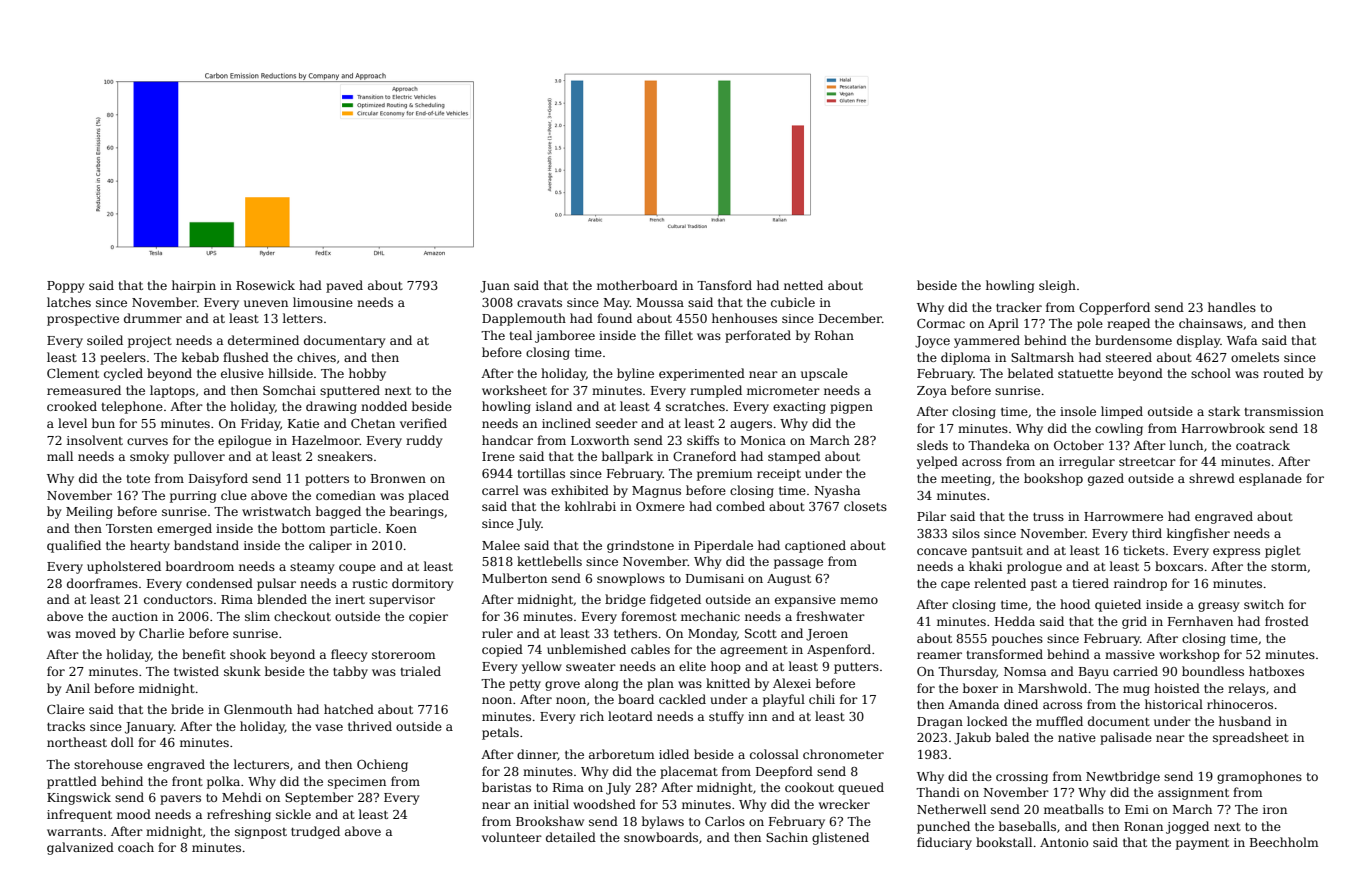 The image size is (1372, 887). I want to click on trudged, so click(315, 832).
